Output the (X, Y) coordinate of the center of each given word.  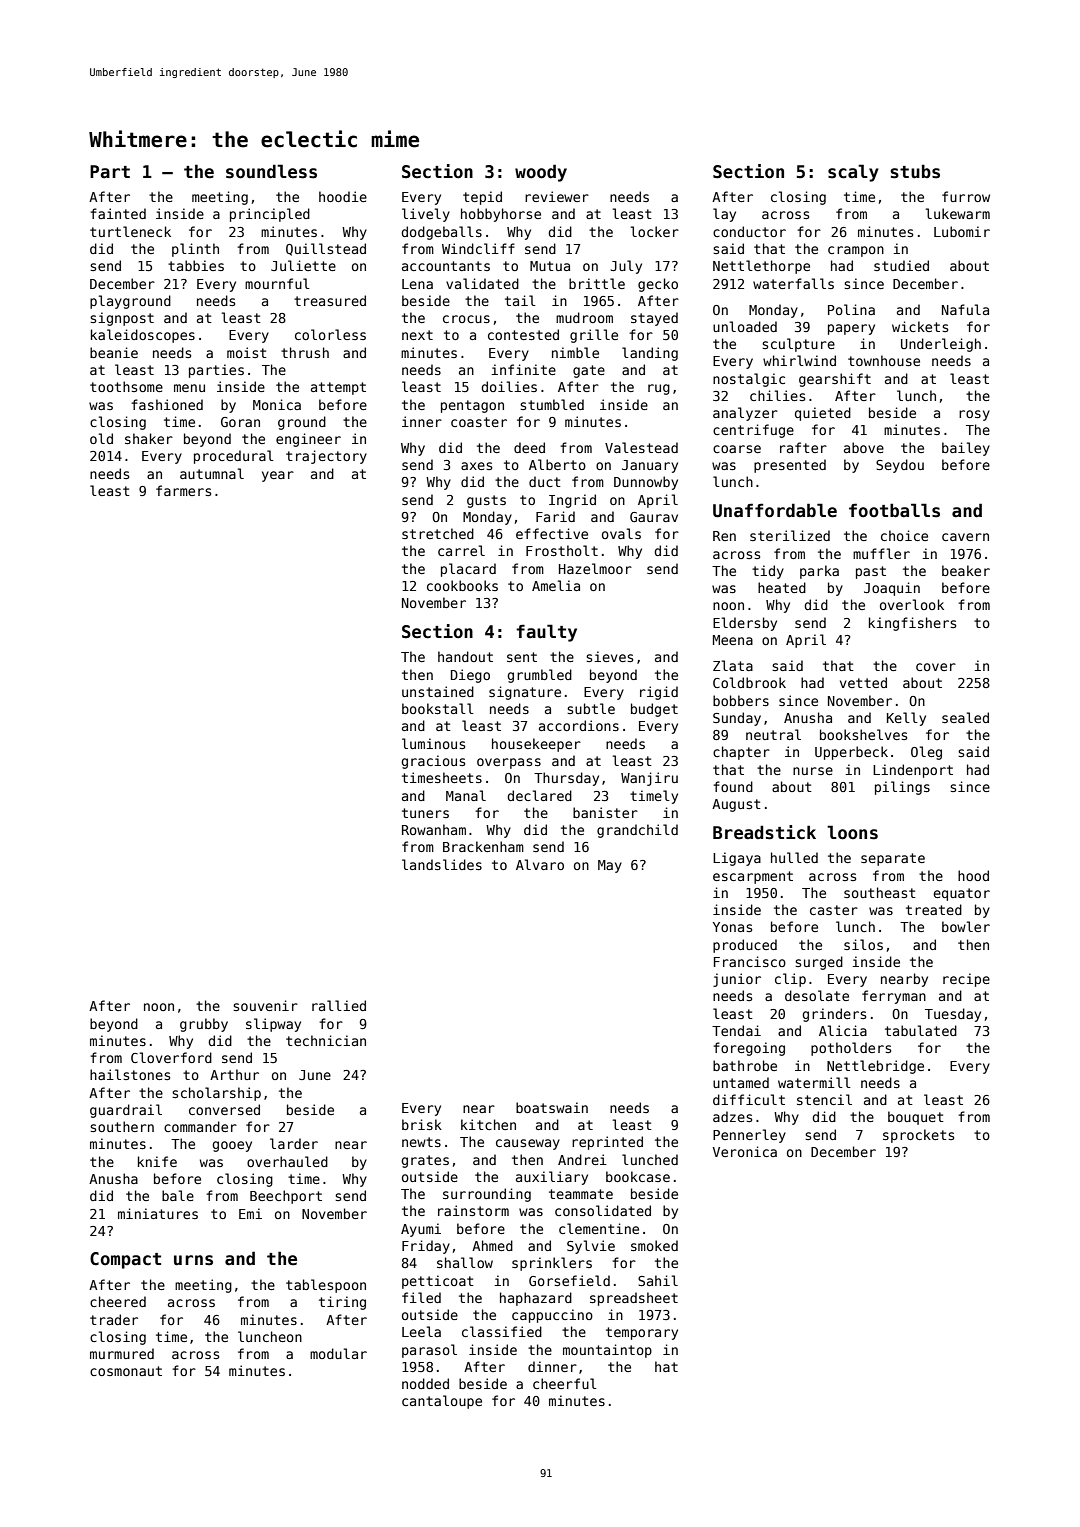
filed (421, 1297)
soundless (271, 171)
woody (541, 173)
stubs (915, 171)
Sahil (658, 1280)
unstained (438, 691)
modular (338, 1353)
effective (552, 533)
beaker (966, 570)
